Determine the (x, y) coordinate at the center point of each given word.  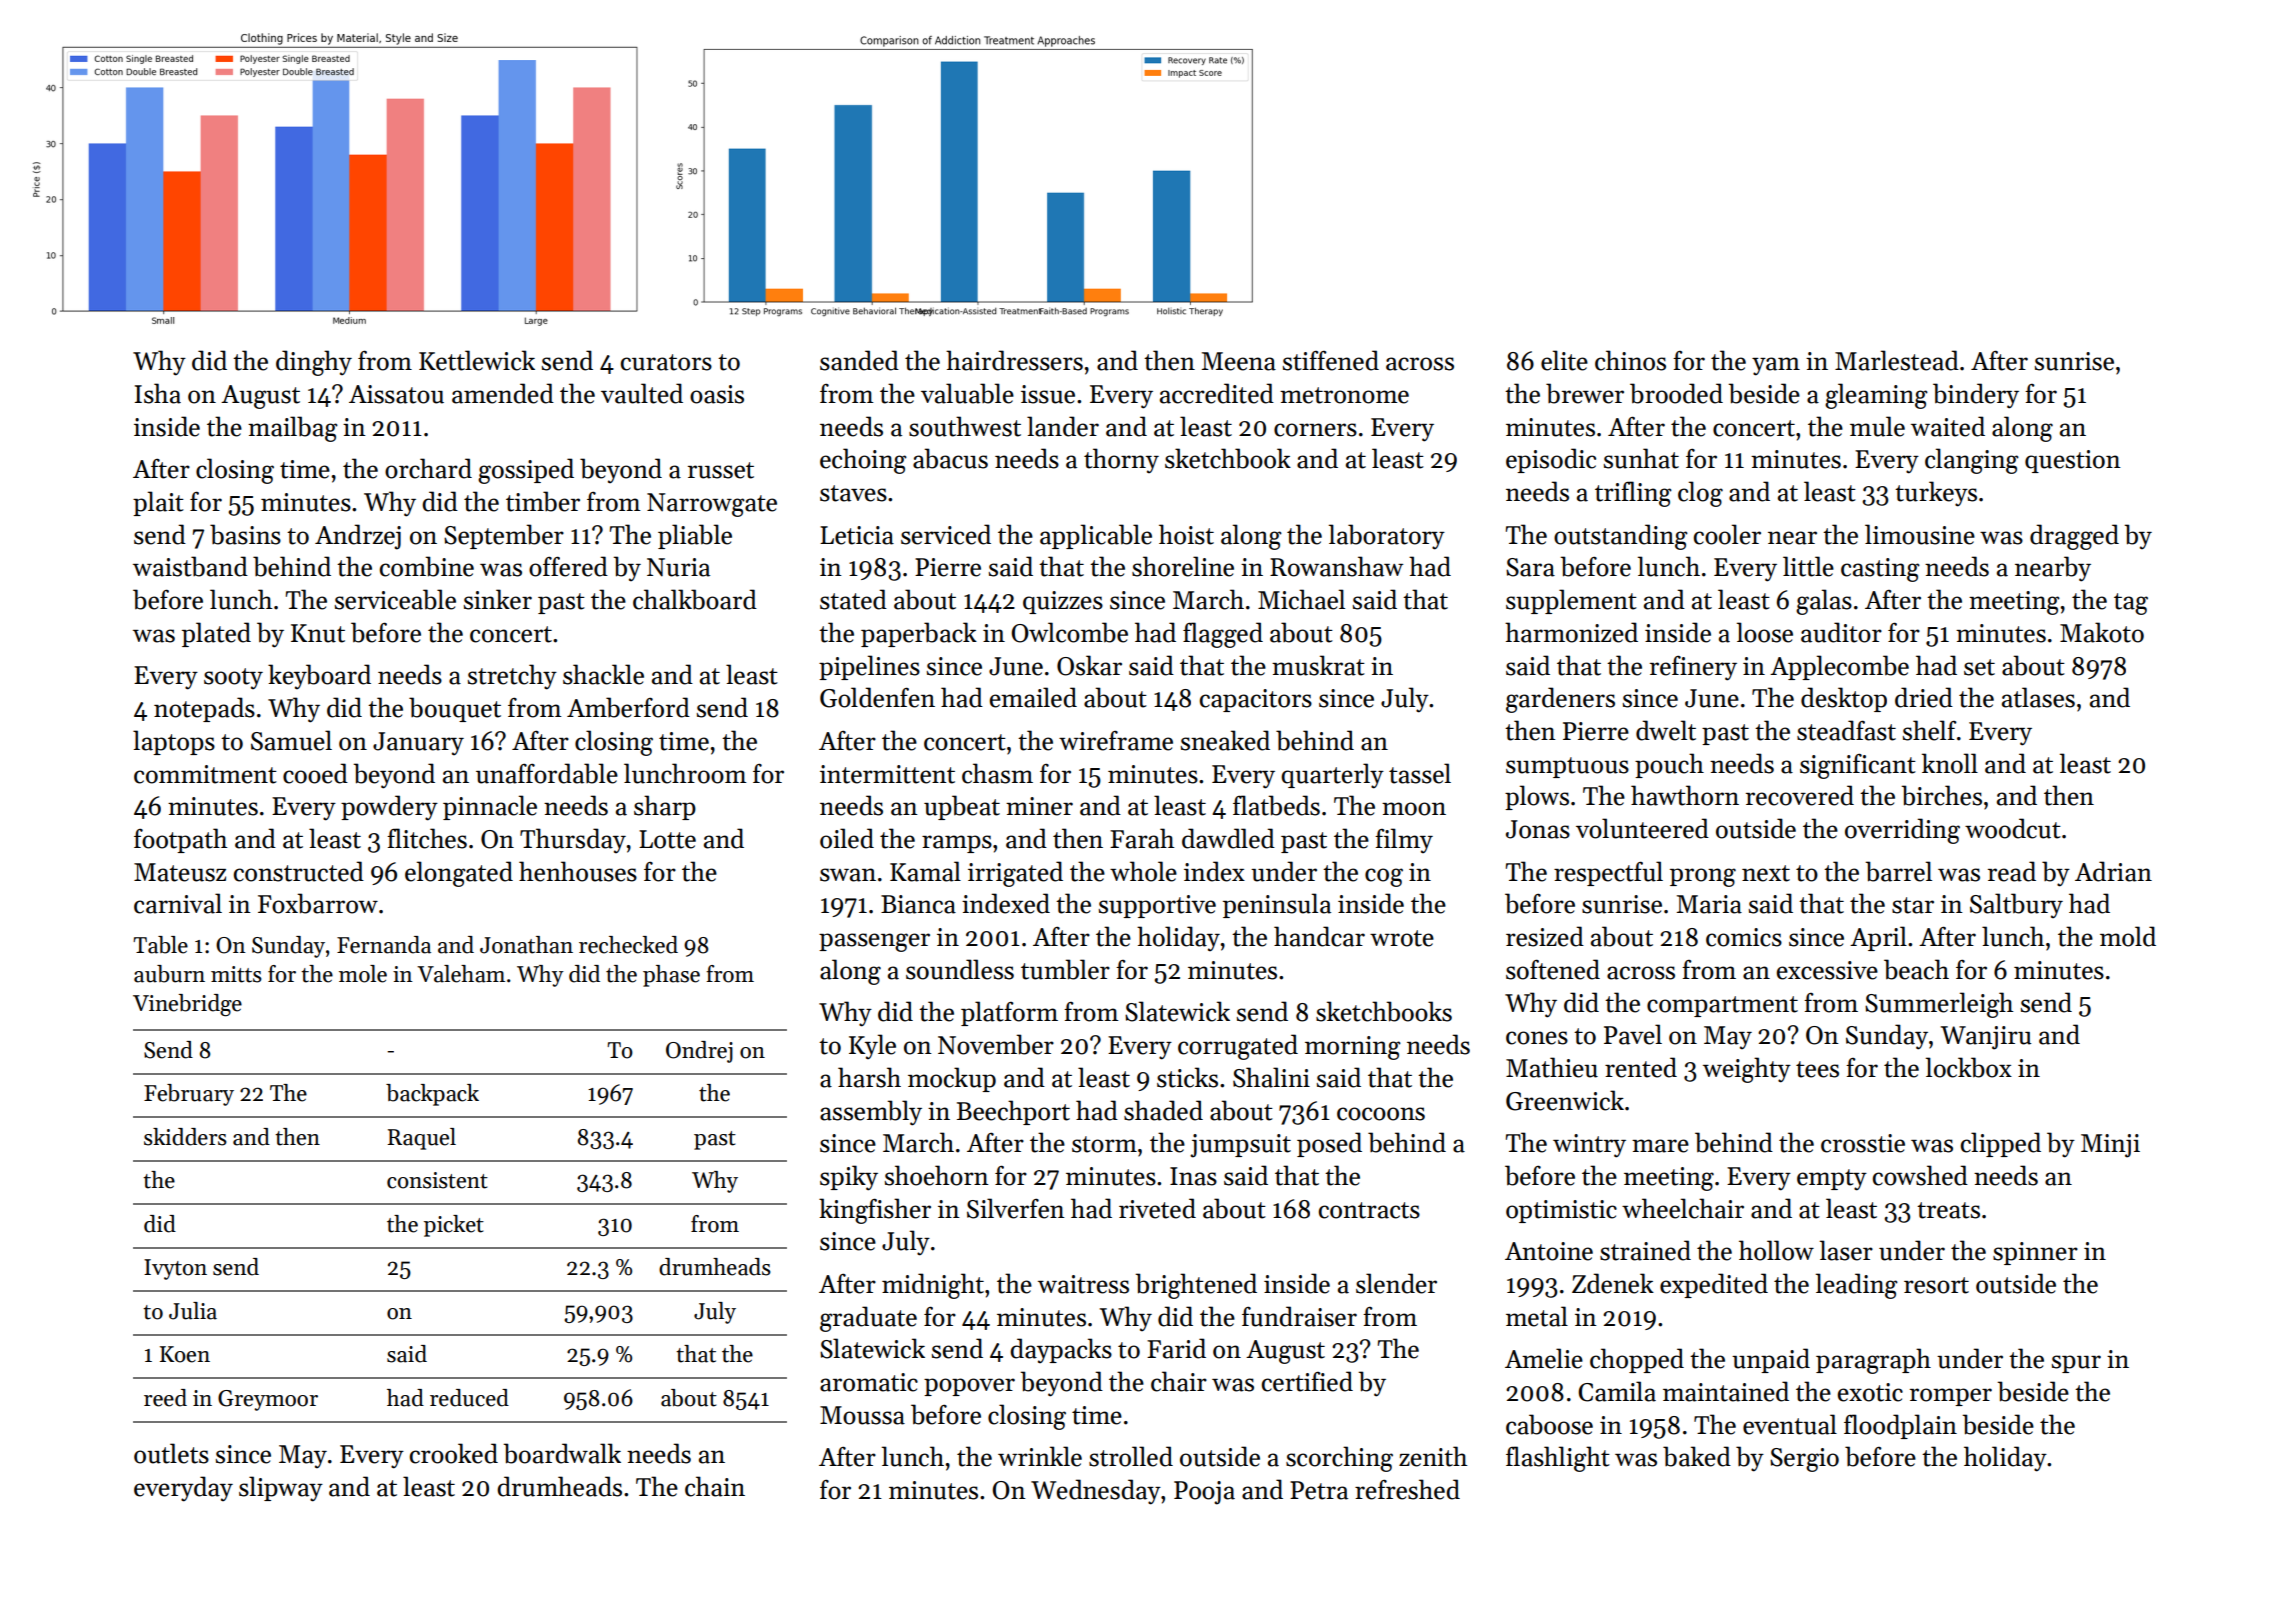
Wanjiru (1986, 1038)
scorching (1339, 1459)
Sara (1530, 567)
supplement (1571, 601)
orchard (428, 468)
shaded (1163, 1110)
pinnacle (490, 807)
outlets (171, 1453)
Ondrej (699, 1052)
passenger (874, 942)
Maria (1709, 904)
